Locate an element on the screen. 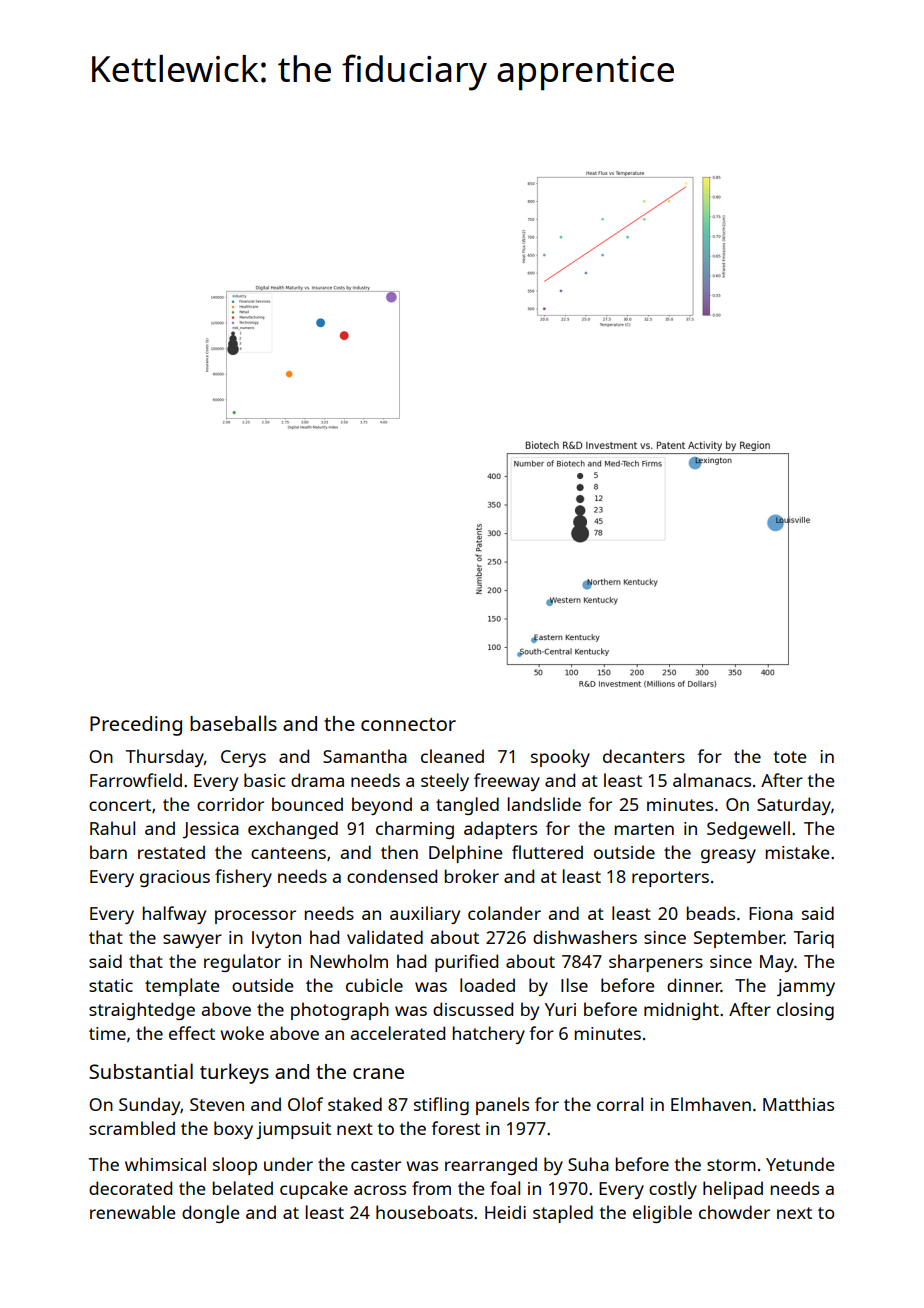 The image size is (924, 1308). decorated is located at coordinates (130, 1188).
